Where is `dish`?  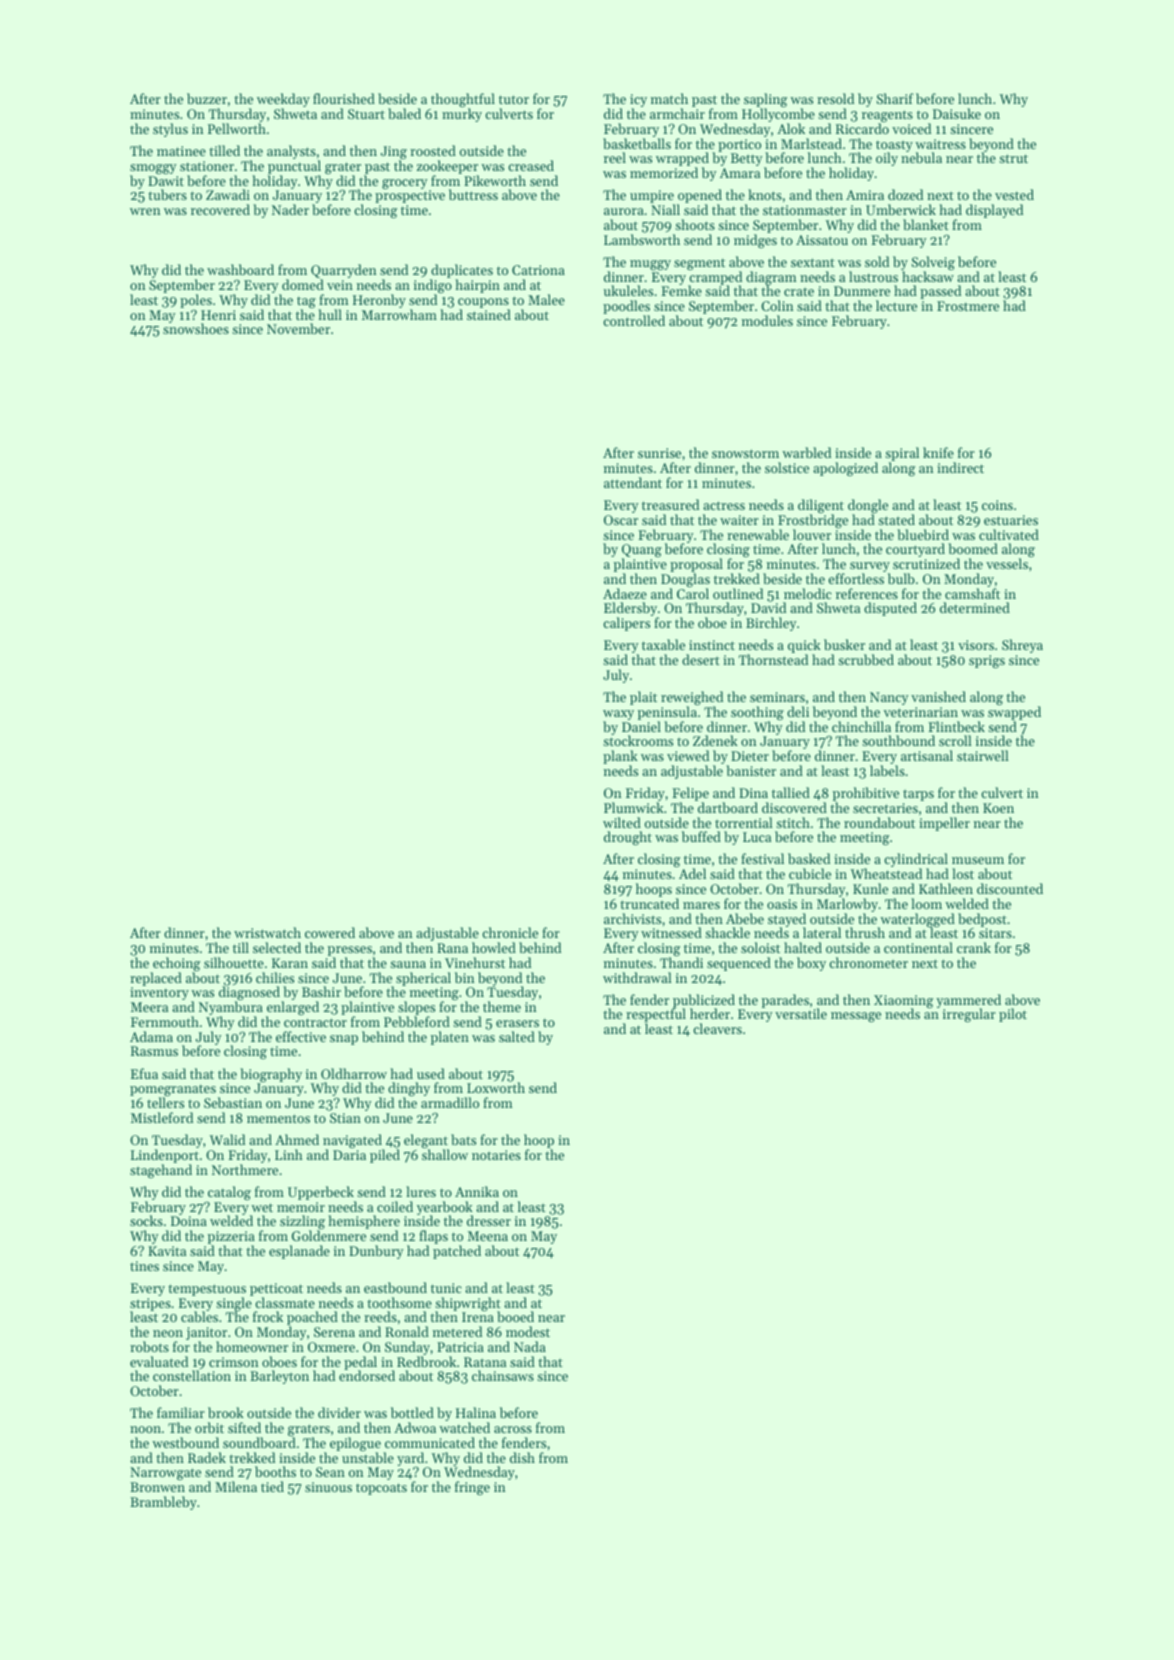 dish is located at coordinates (522, 1457).
